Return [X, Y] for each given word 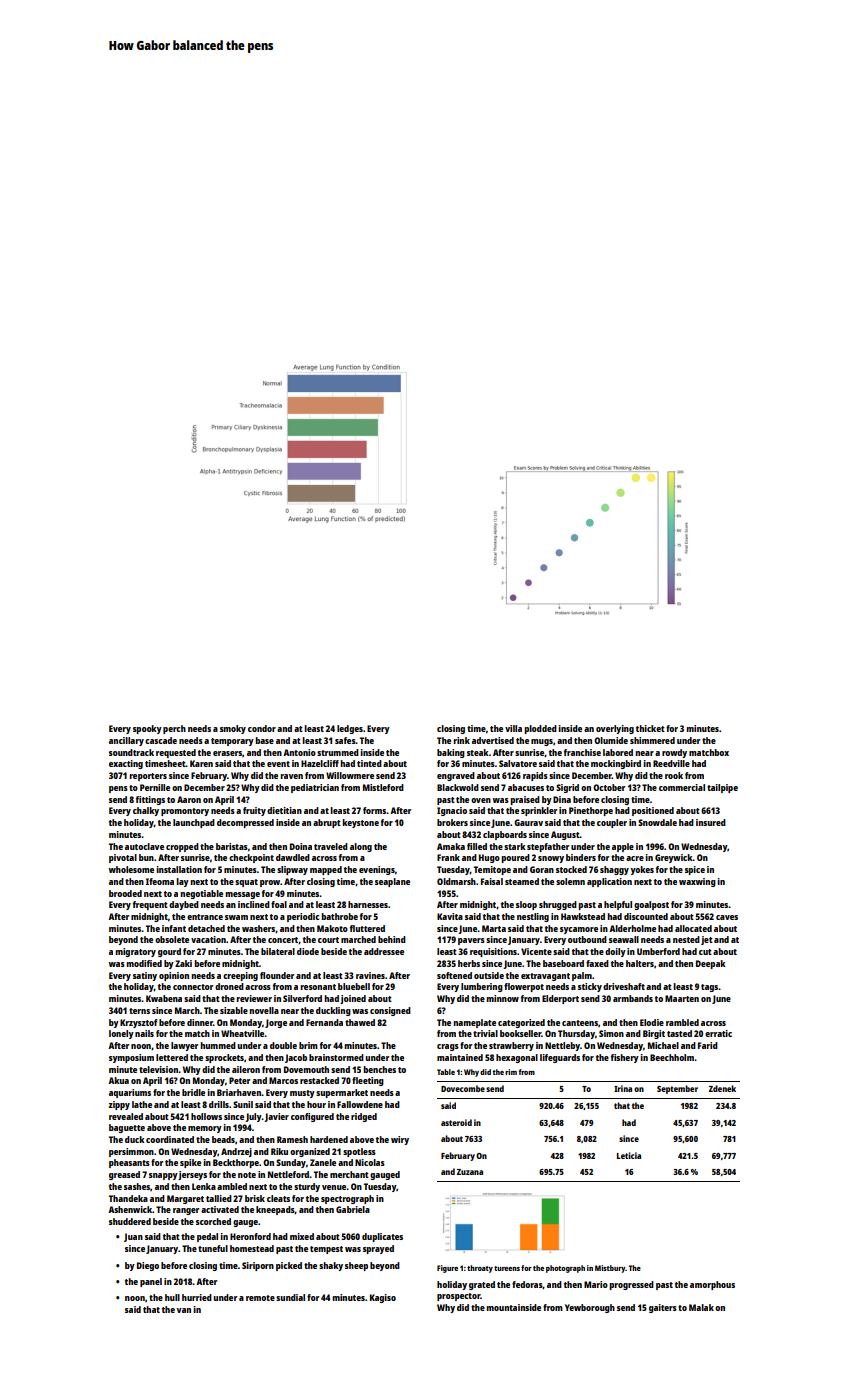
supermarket [342, 1093]
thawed [360, 1022]
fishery [625, 1058]
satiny [145, 976]
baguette [127, 1128]
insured [711, 822]
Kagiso [383, 1298]
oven [481, 800]
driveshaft [624, 986]
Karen [201, 763]
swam [236, 917]
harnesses [368, 904]
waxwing [697, 882]
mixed [302, 1236]
